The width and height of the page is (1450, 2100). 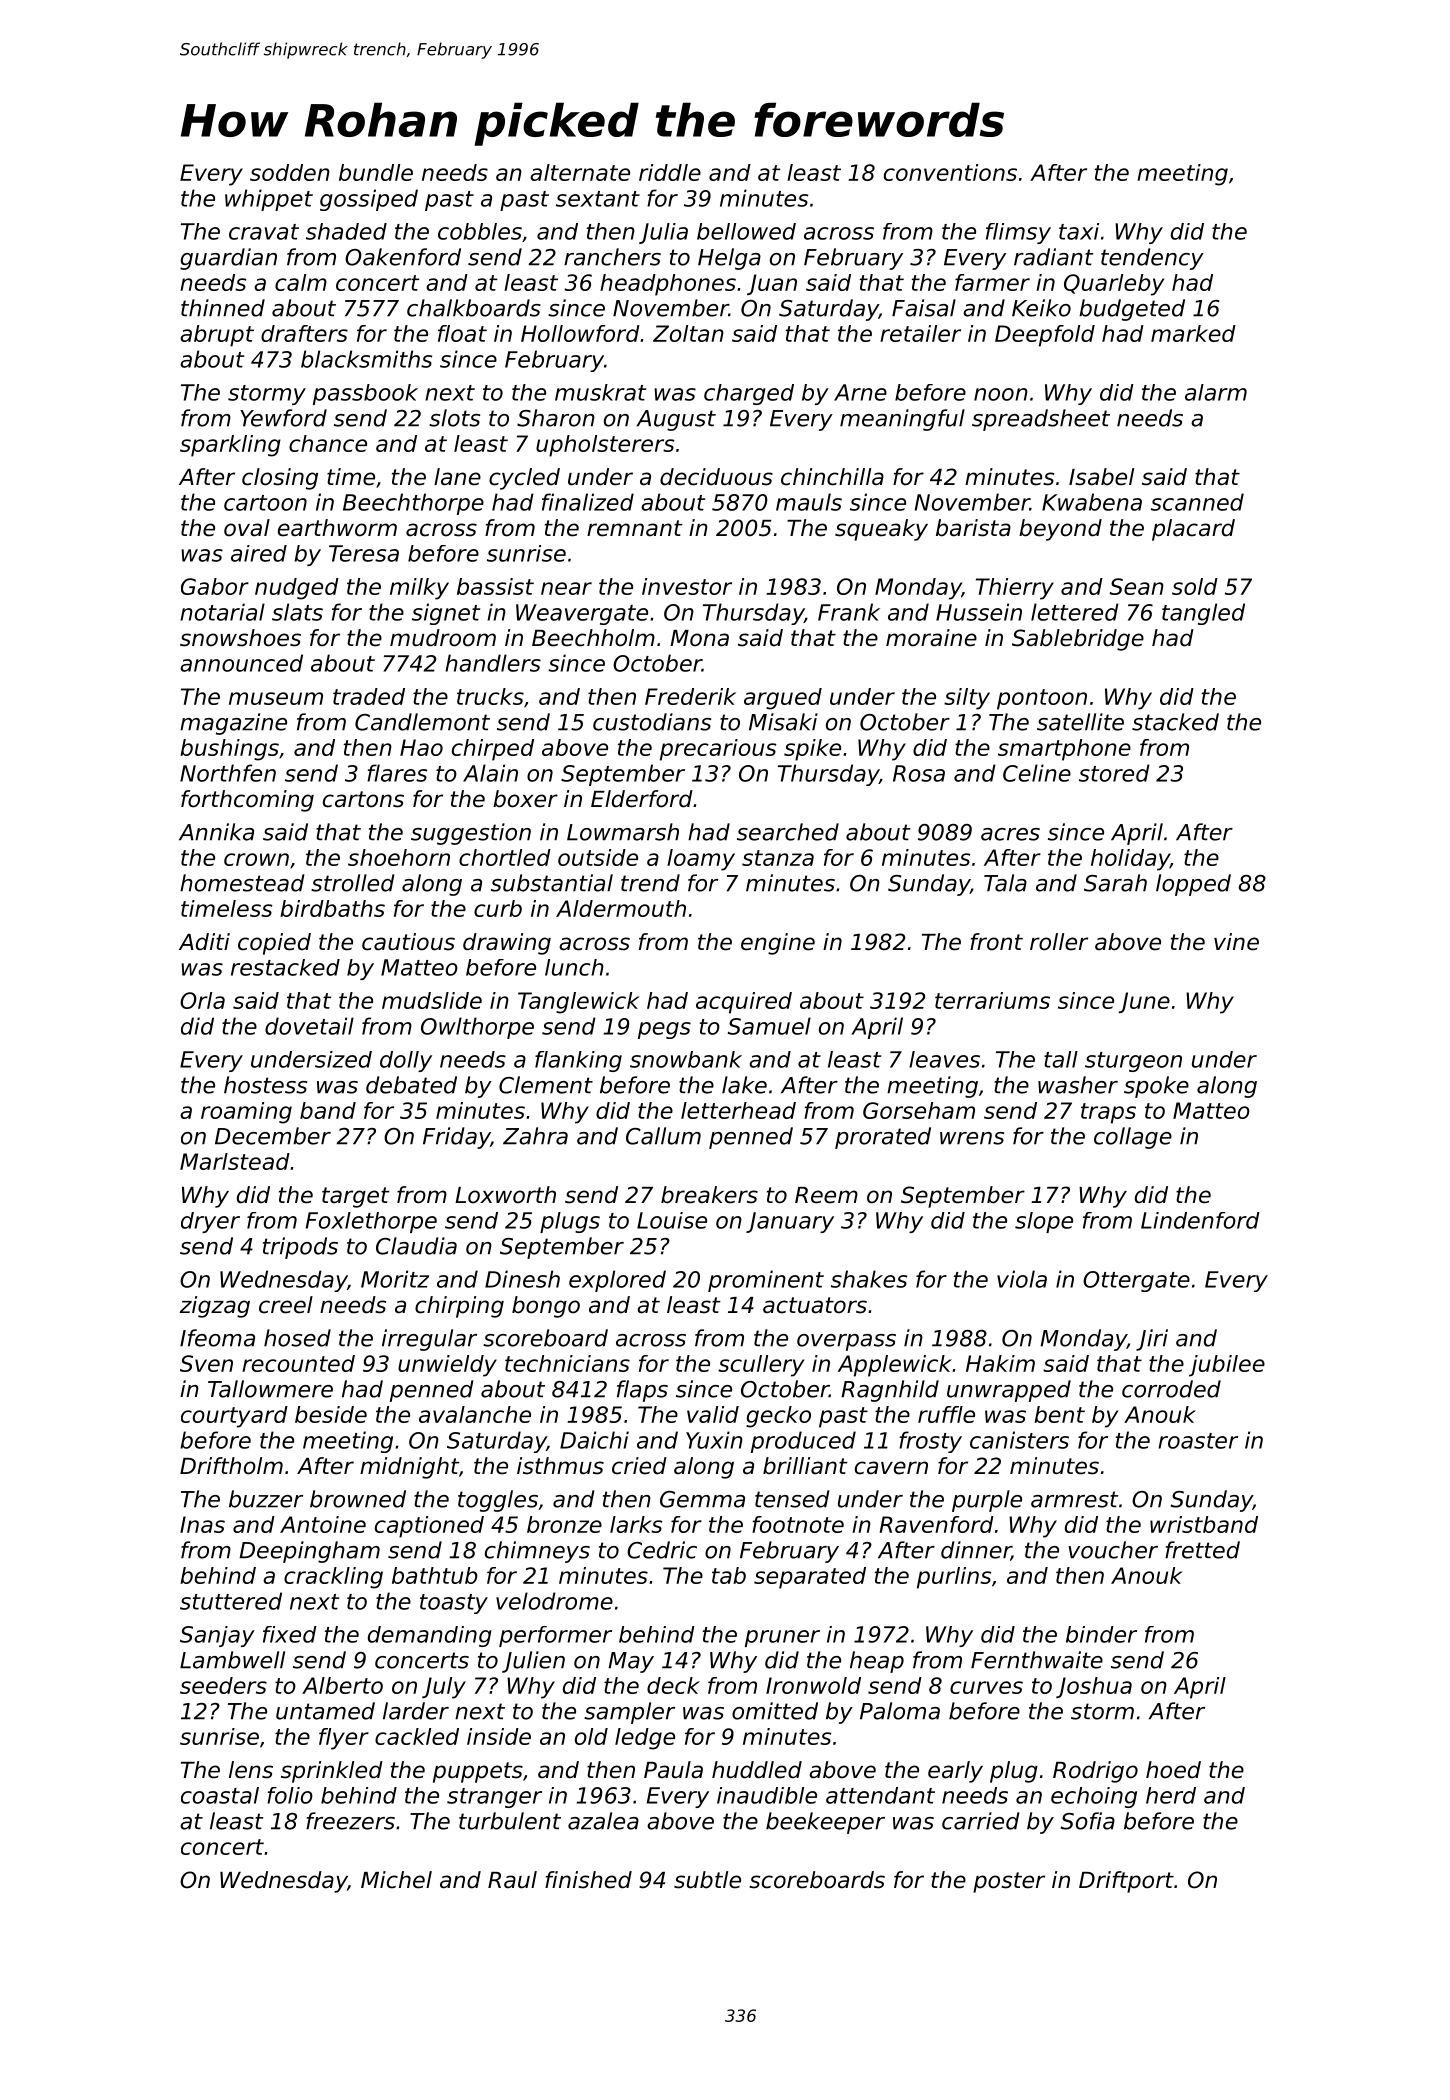 What do you see at coordinates (331, 1414) in the page?
I see `beside` at bounding box center [331, 1414].
